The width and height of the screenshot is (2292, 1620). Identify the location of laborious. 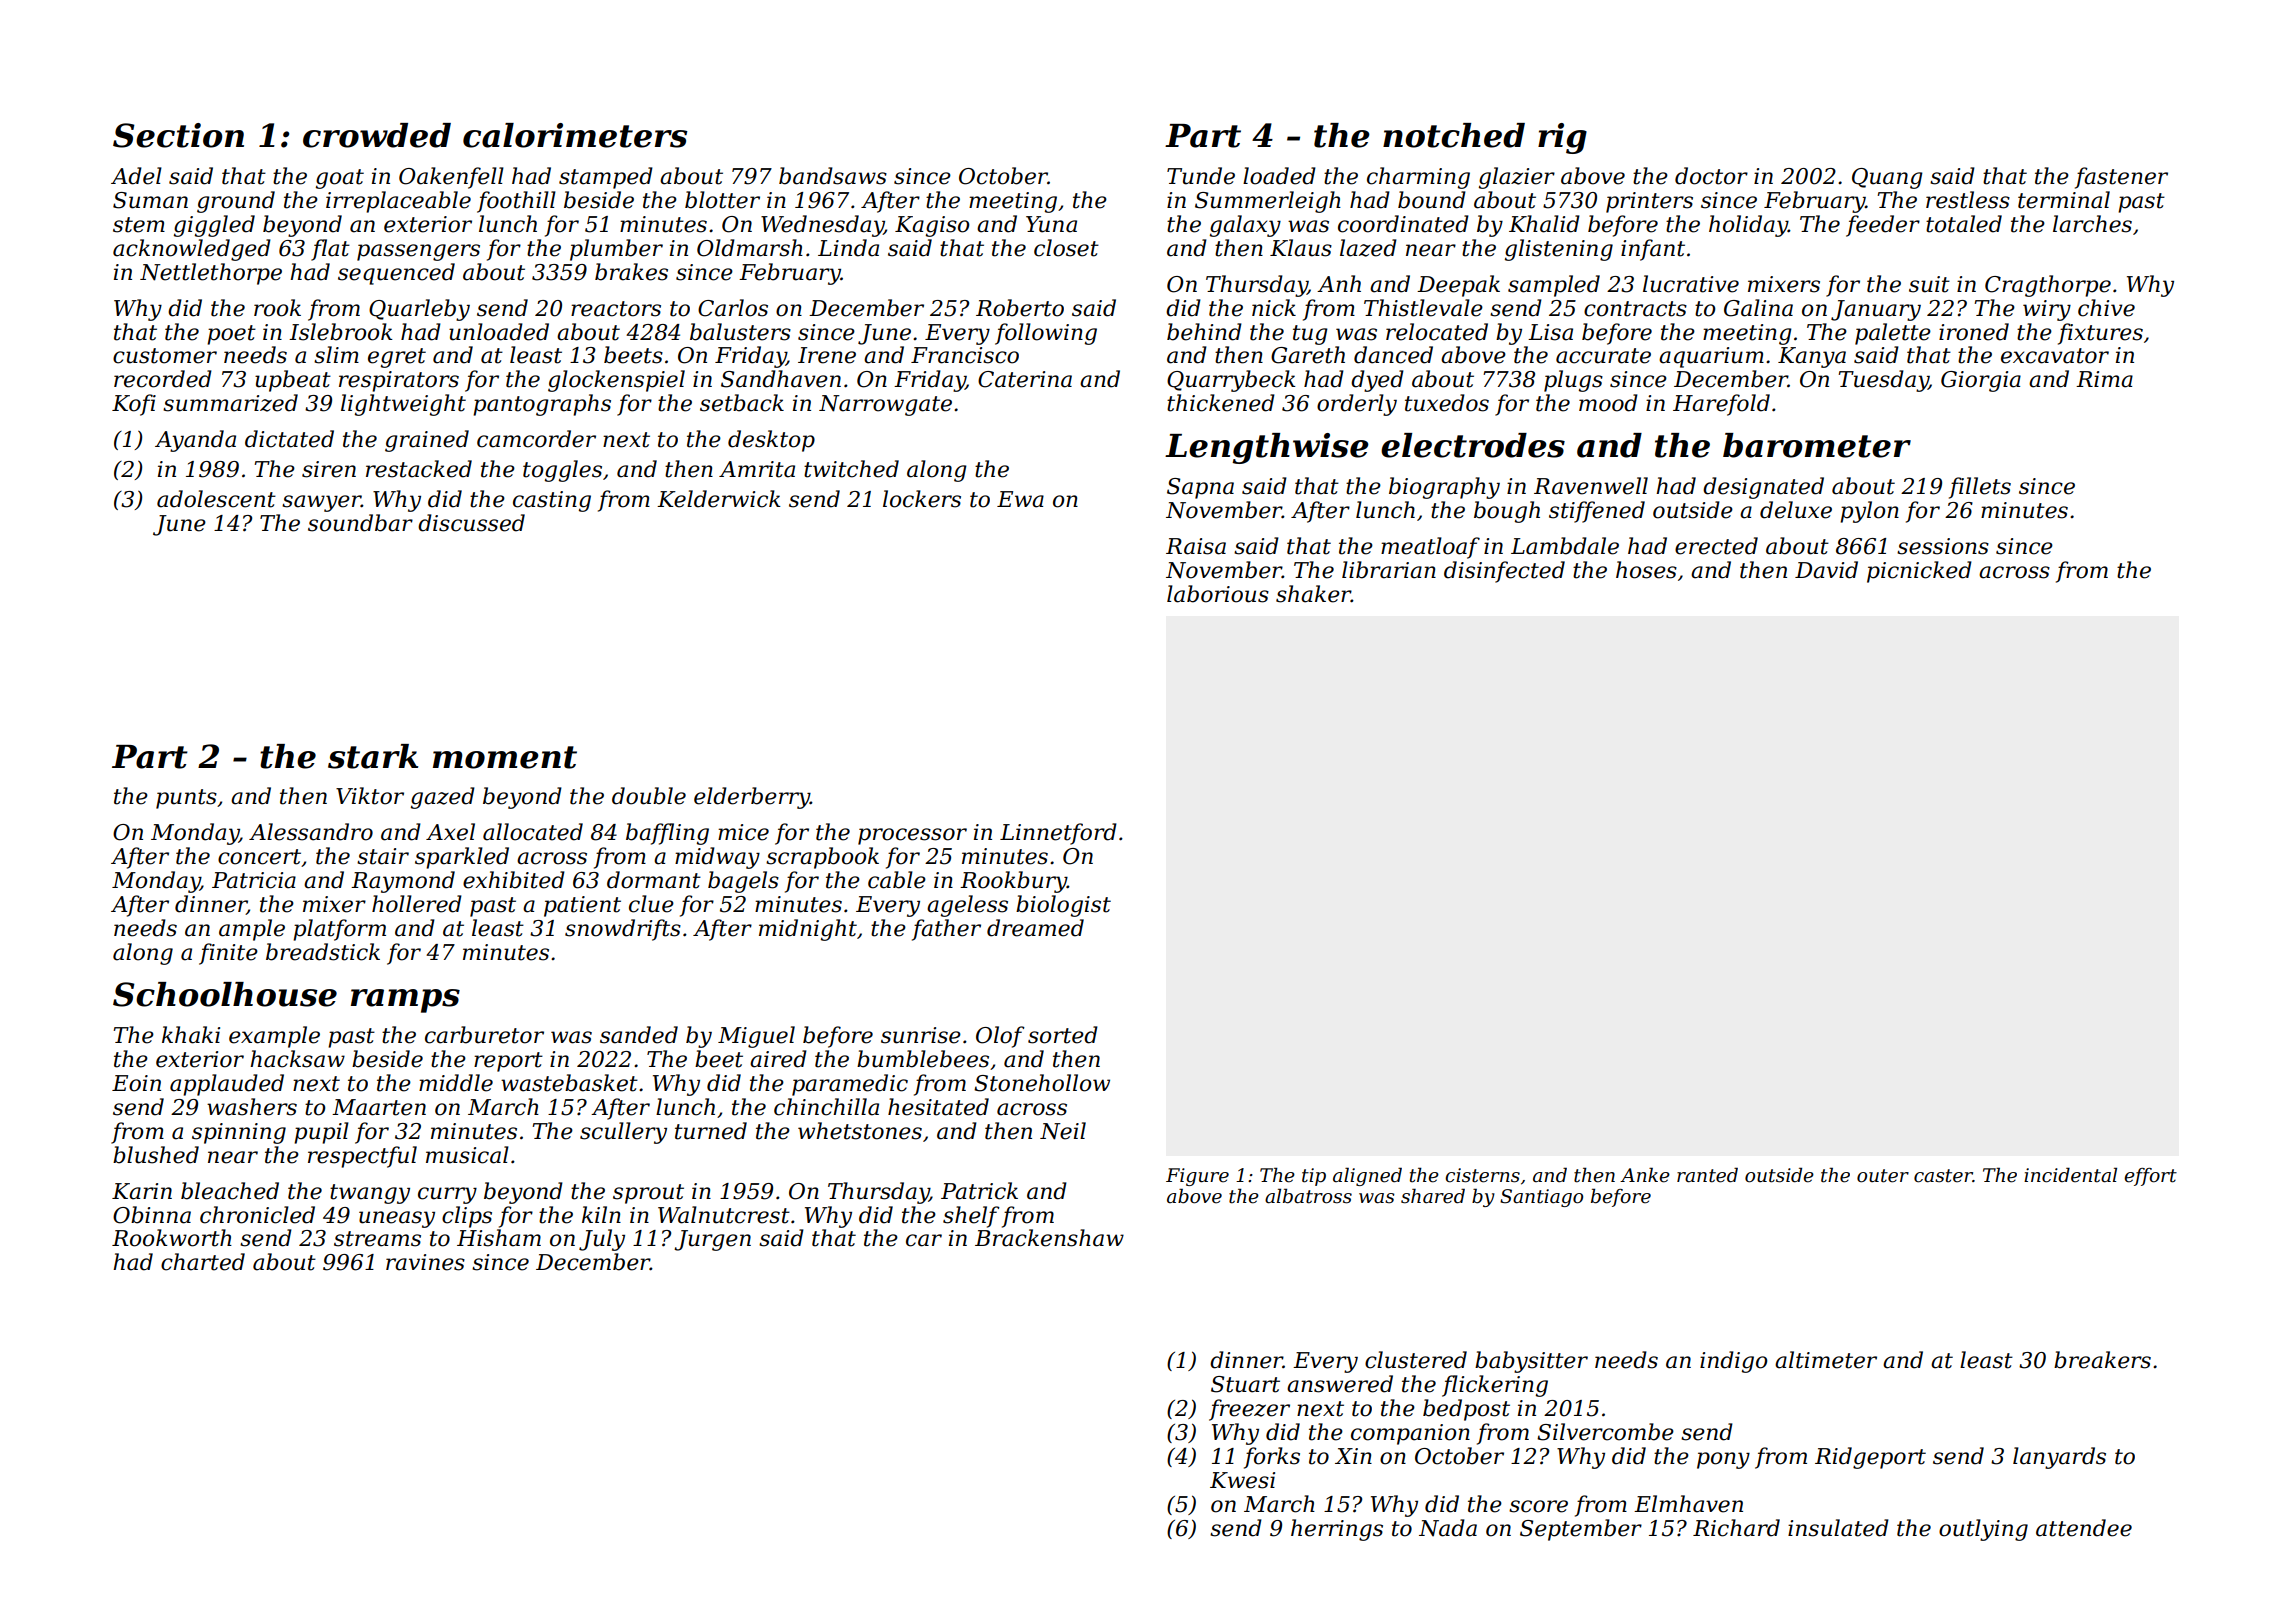
(1218, 594).
